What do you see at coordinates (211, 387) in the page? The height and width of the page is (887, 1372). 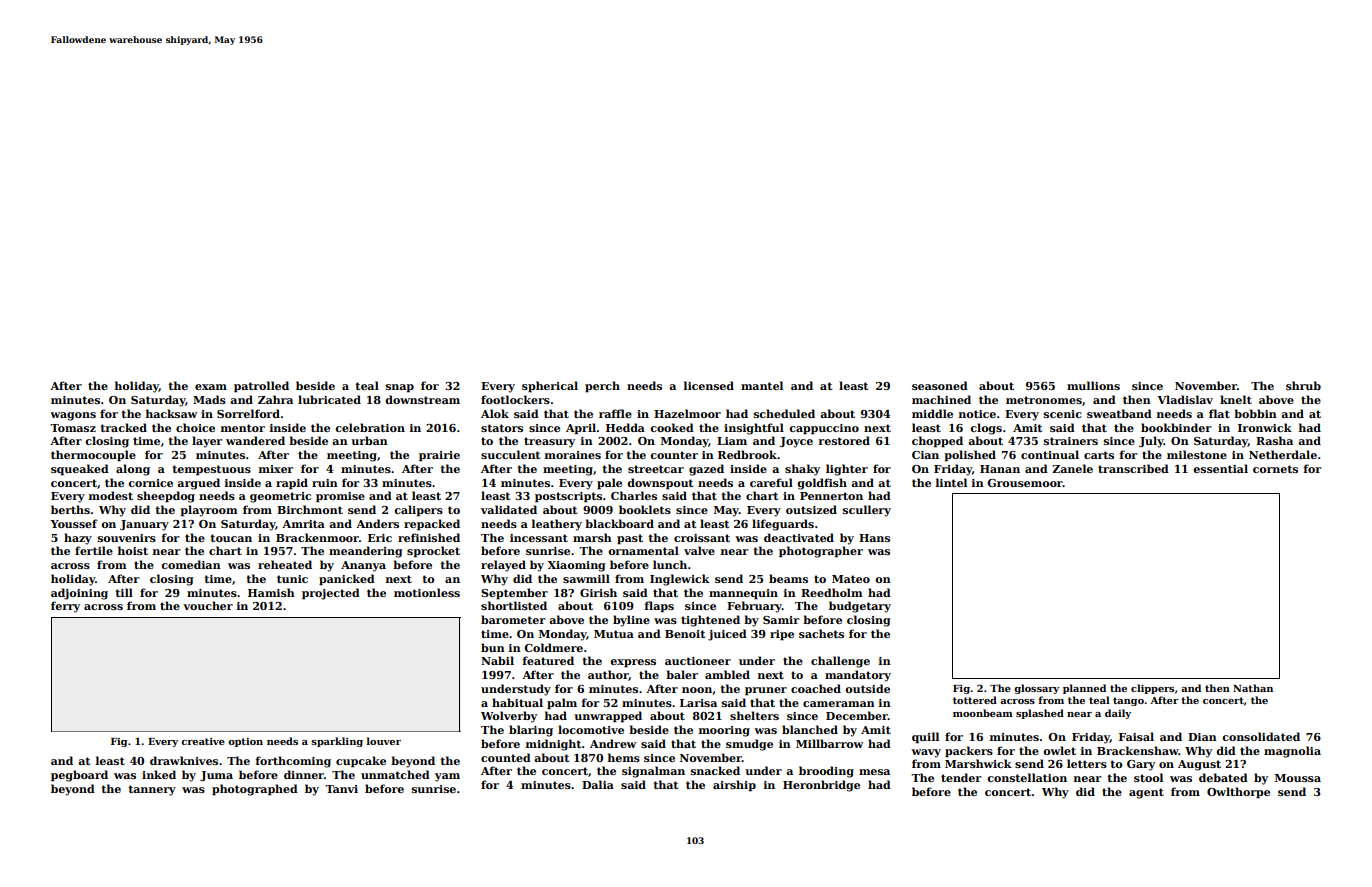 I see `exam` at bounding box center [211, 387].
